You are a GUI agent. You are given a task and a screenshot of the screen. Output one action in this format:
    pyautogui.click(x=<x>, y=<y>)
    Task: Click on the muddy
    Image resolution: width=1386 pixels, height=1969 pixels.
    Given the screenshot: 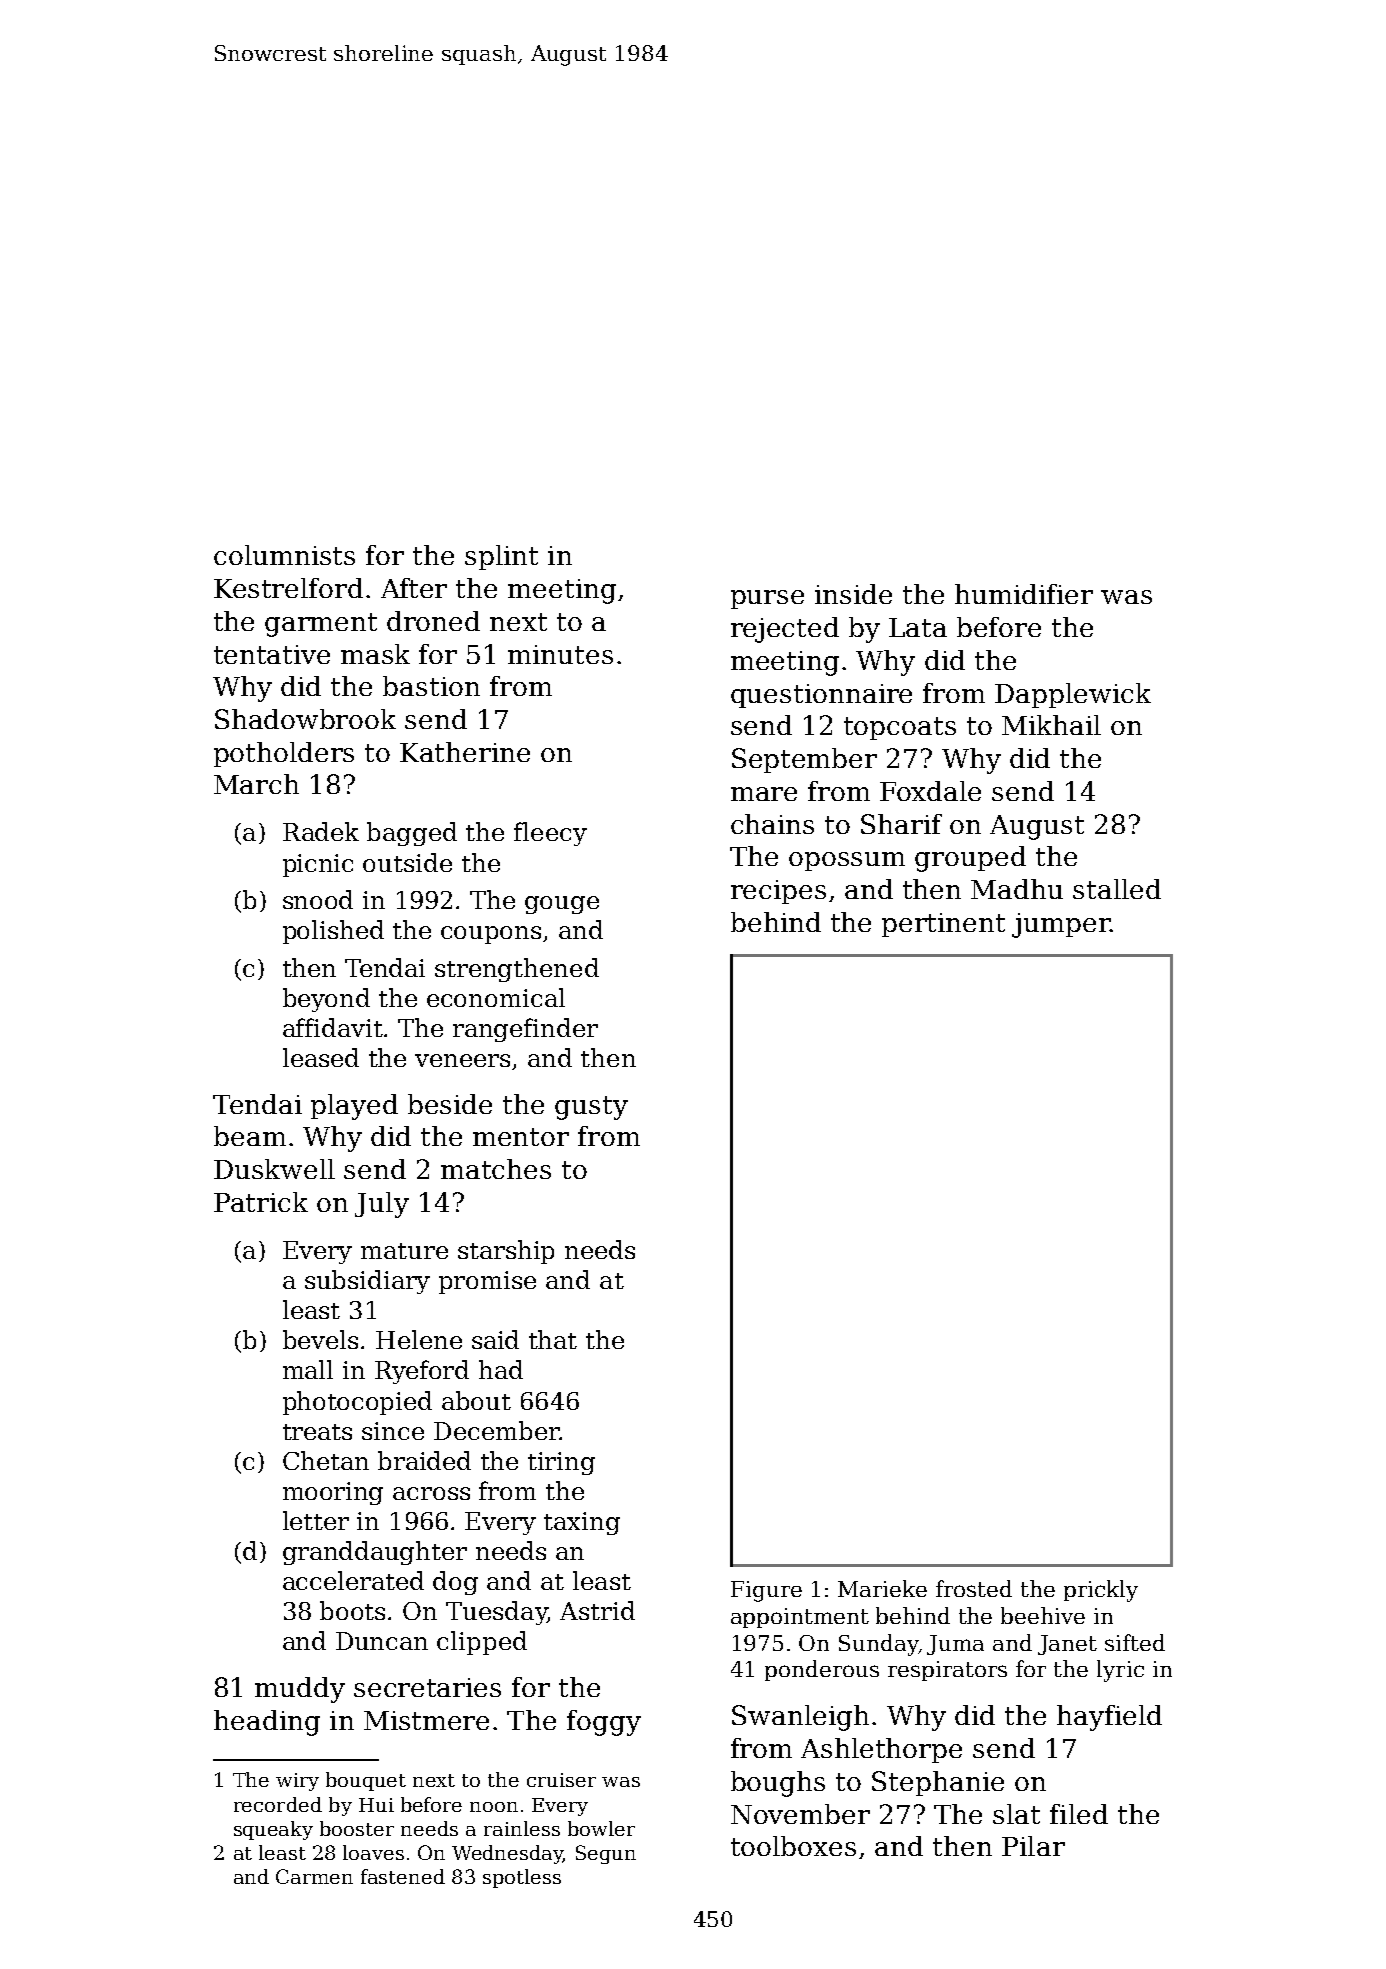 What is the action you would take?
    pyautogui.click(x=300, y=1690)
